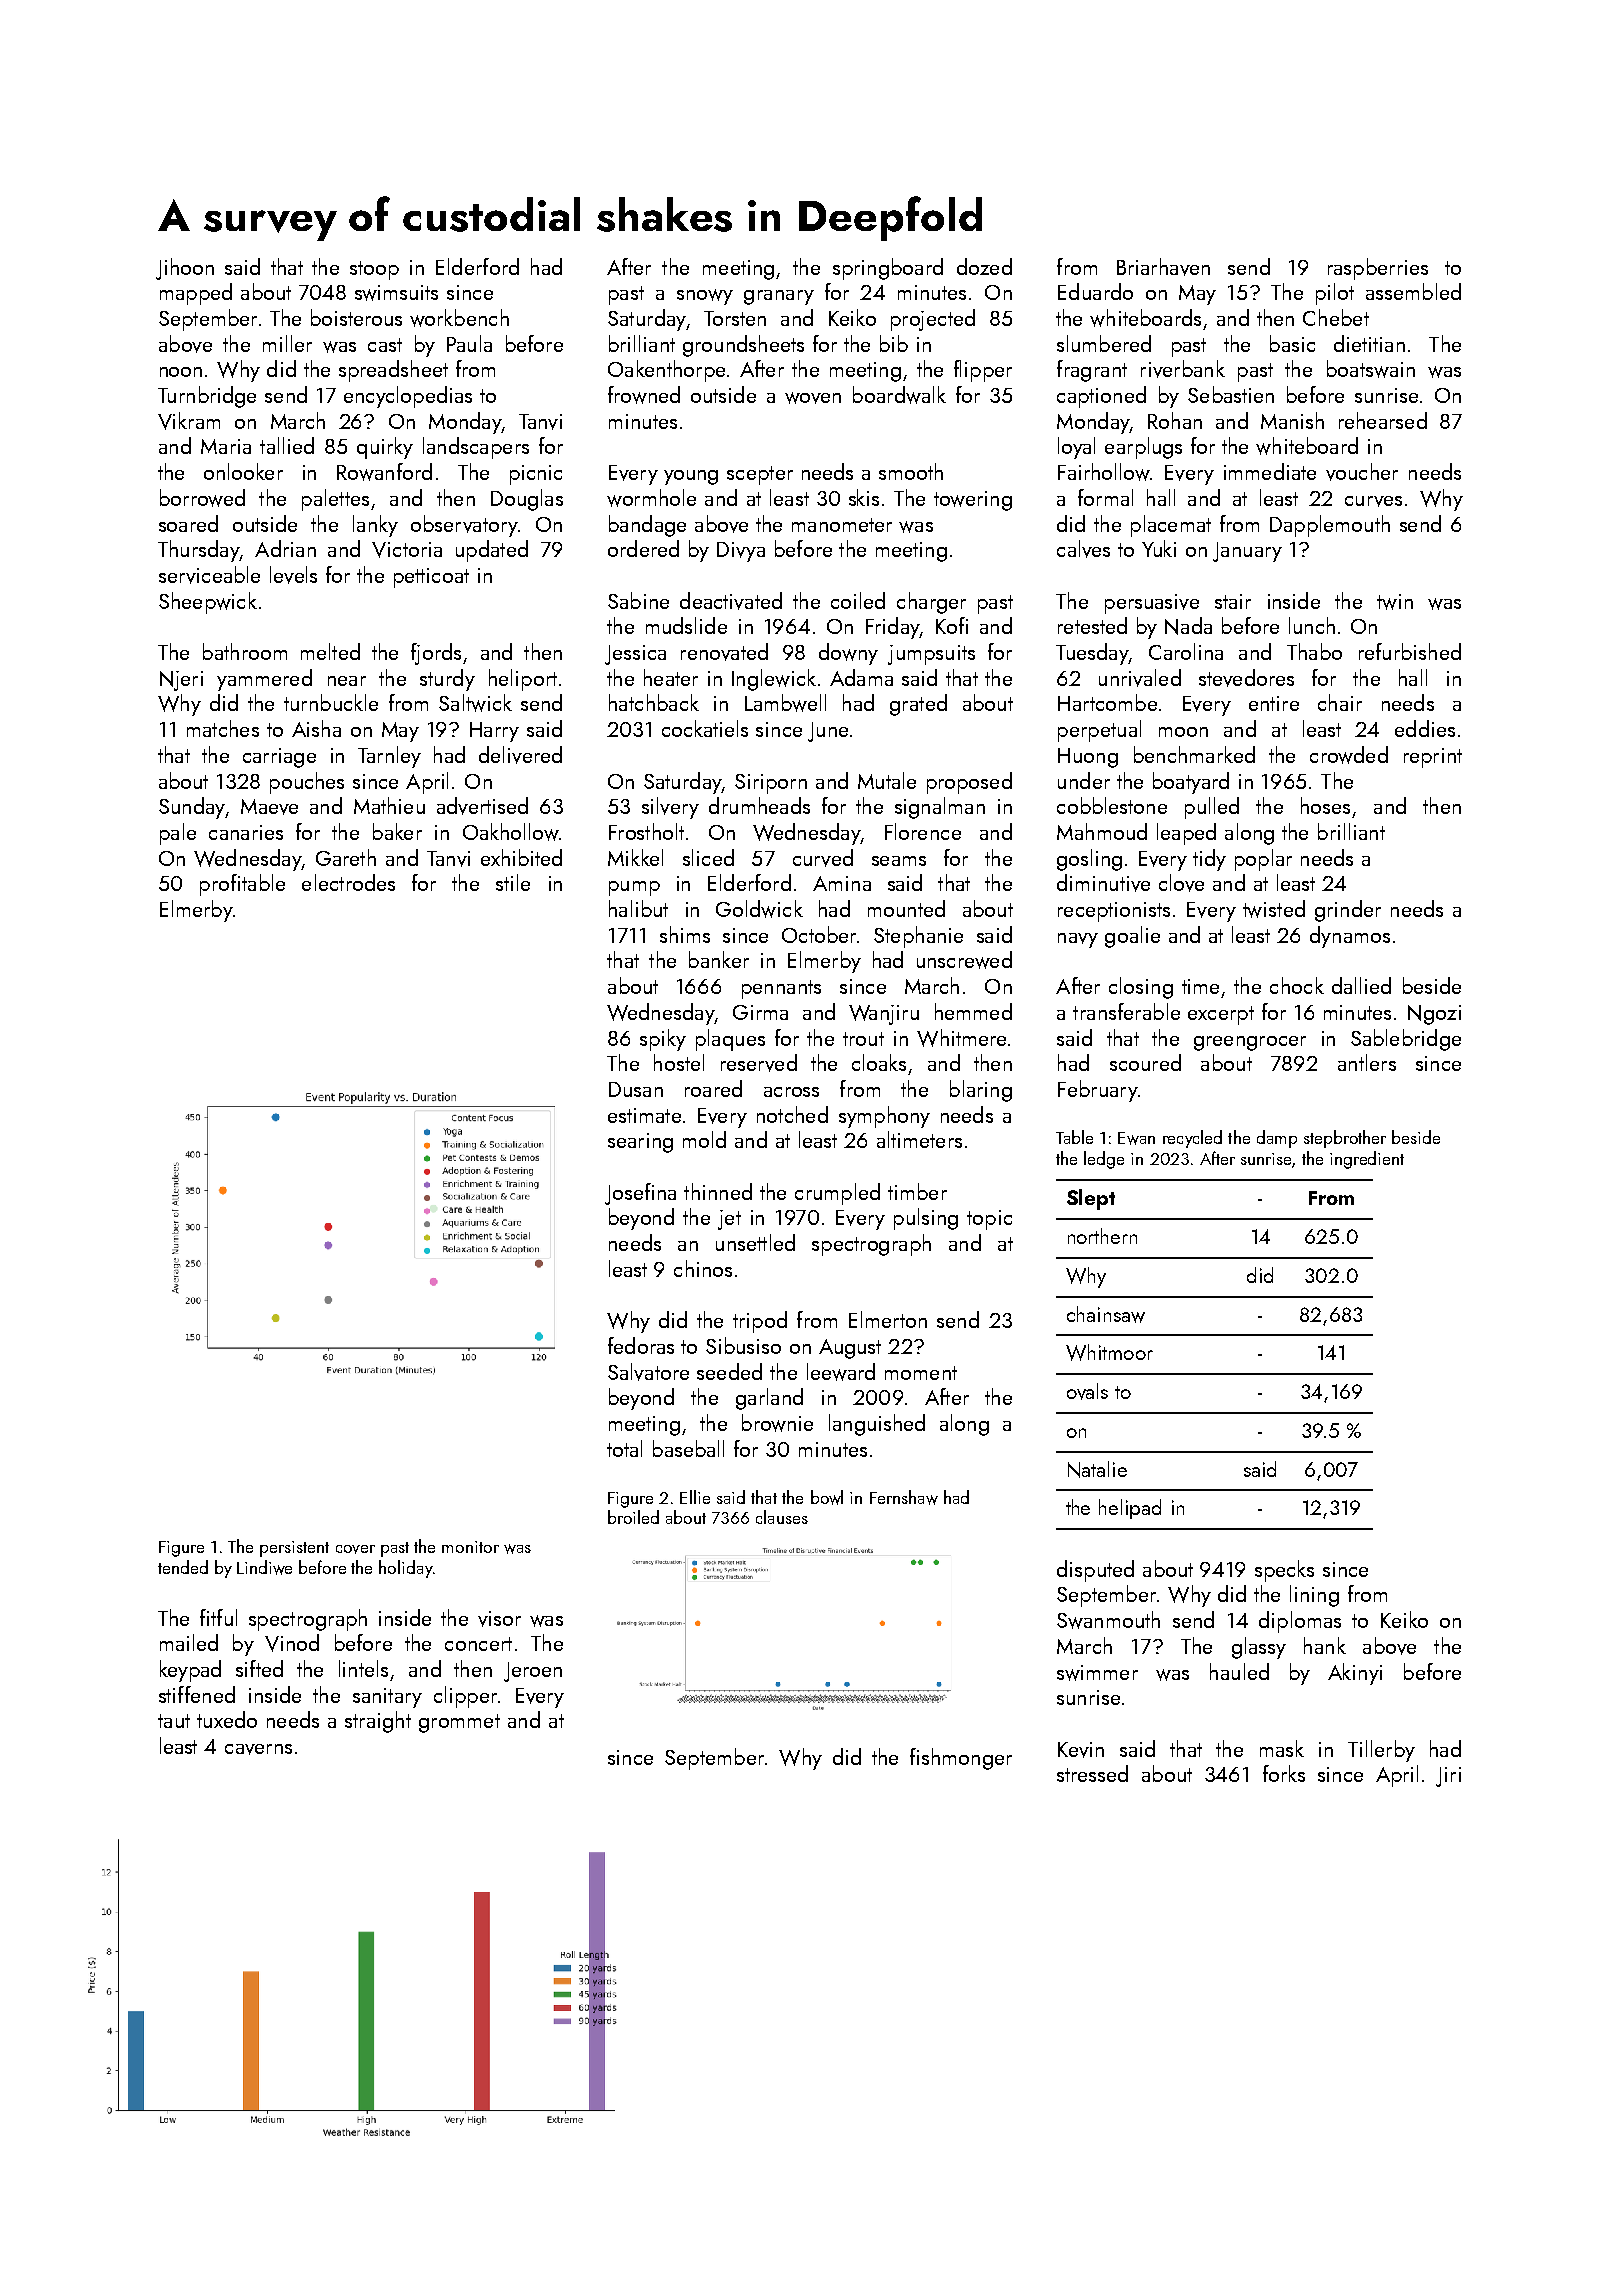  What do you see at coordinates (904, 1497) in the screenshot?
I see `Fernshaw` at bounding box center [904, 1497].
